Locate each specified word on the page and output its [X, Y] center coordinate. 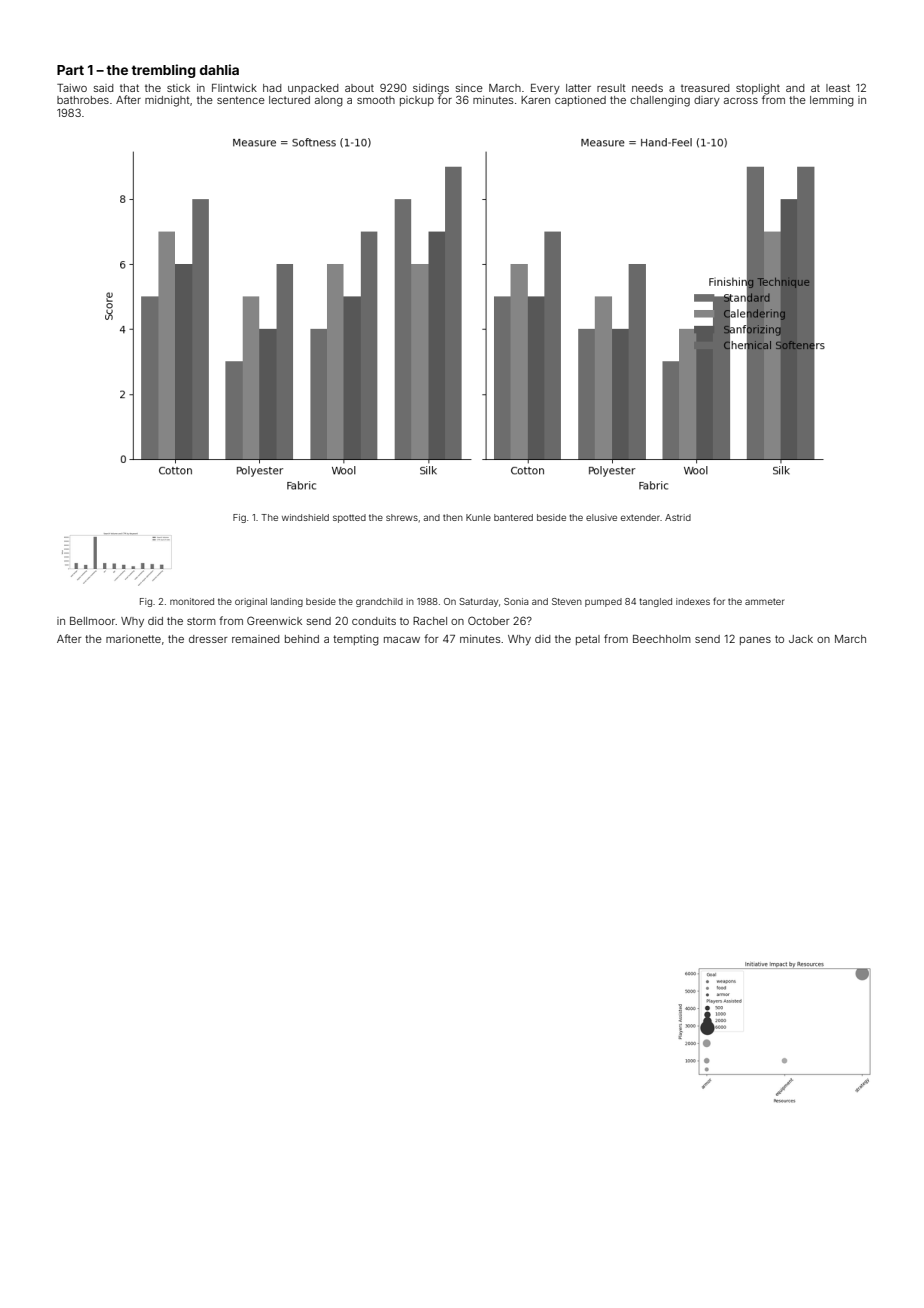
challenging [660, 101]
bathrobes [83, 100]
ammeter [764, 601]
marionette [133, 639]
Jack [801, 639]
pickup [417, 101]
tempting [356, 640]
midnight [167, 101]
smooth [376, 100]
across [741, 101]
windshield [305, 517]
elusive [601, 517]
